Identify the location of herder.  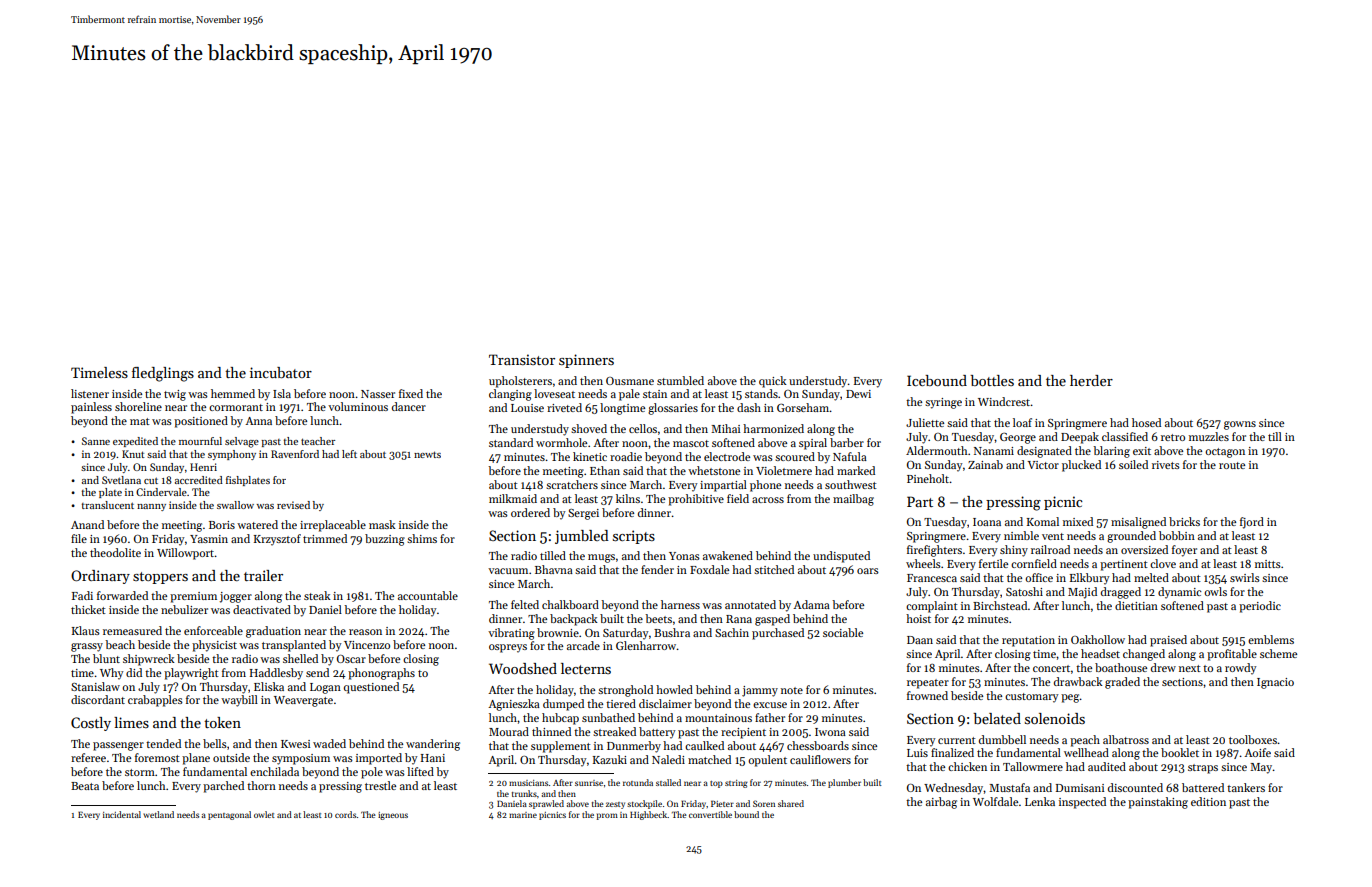
(1091, 380).
